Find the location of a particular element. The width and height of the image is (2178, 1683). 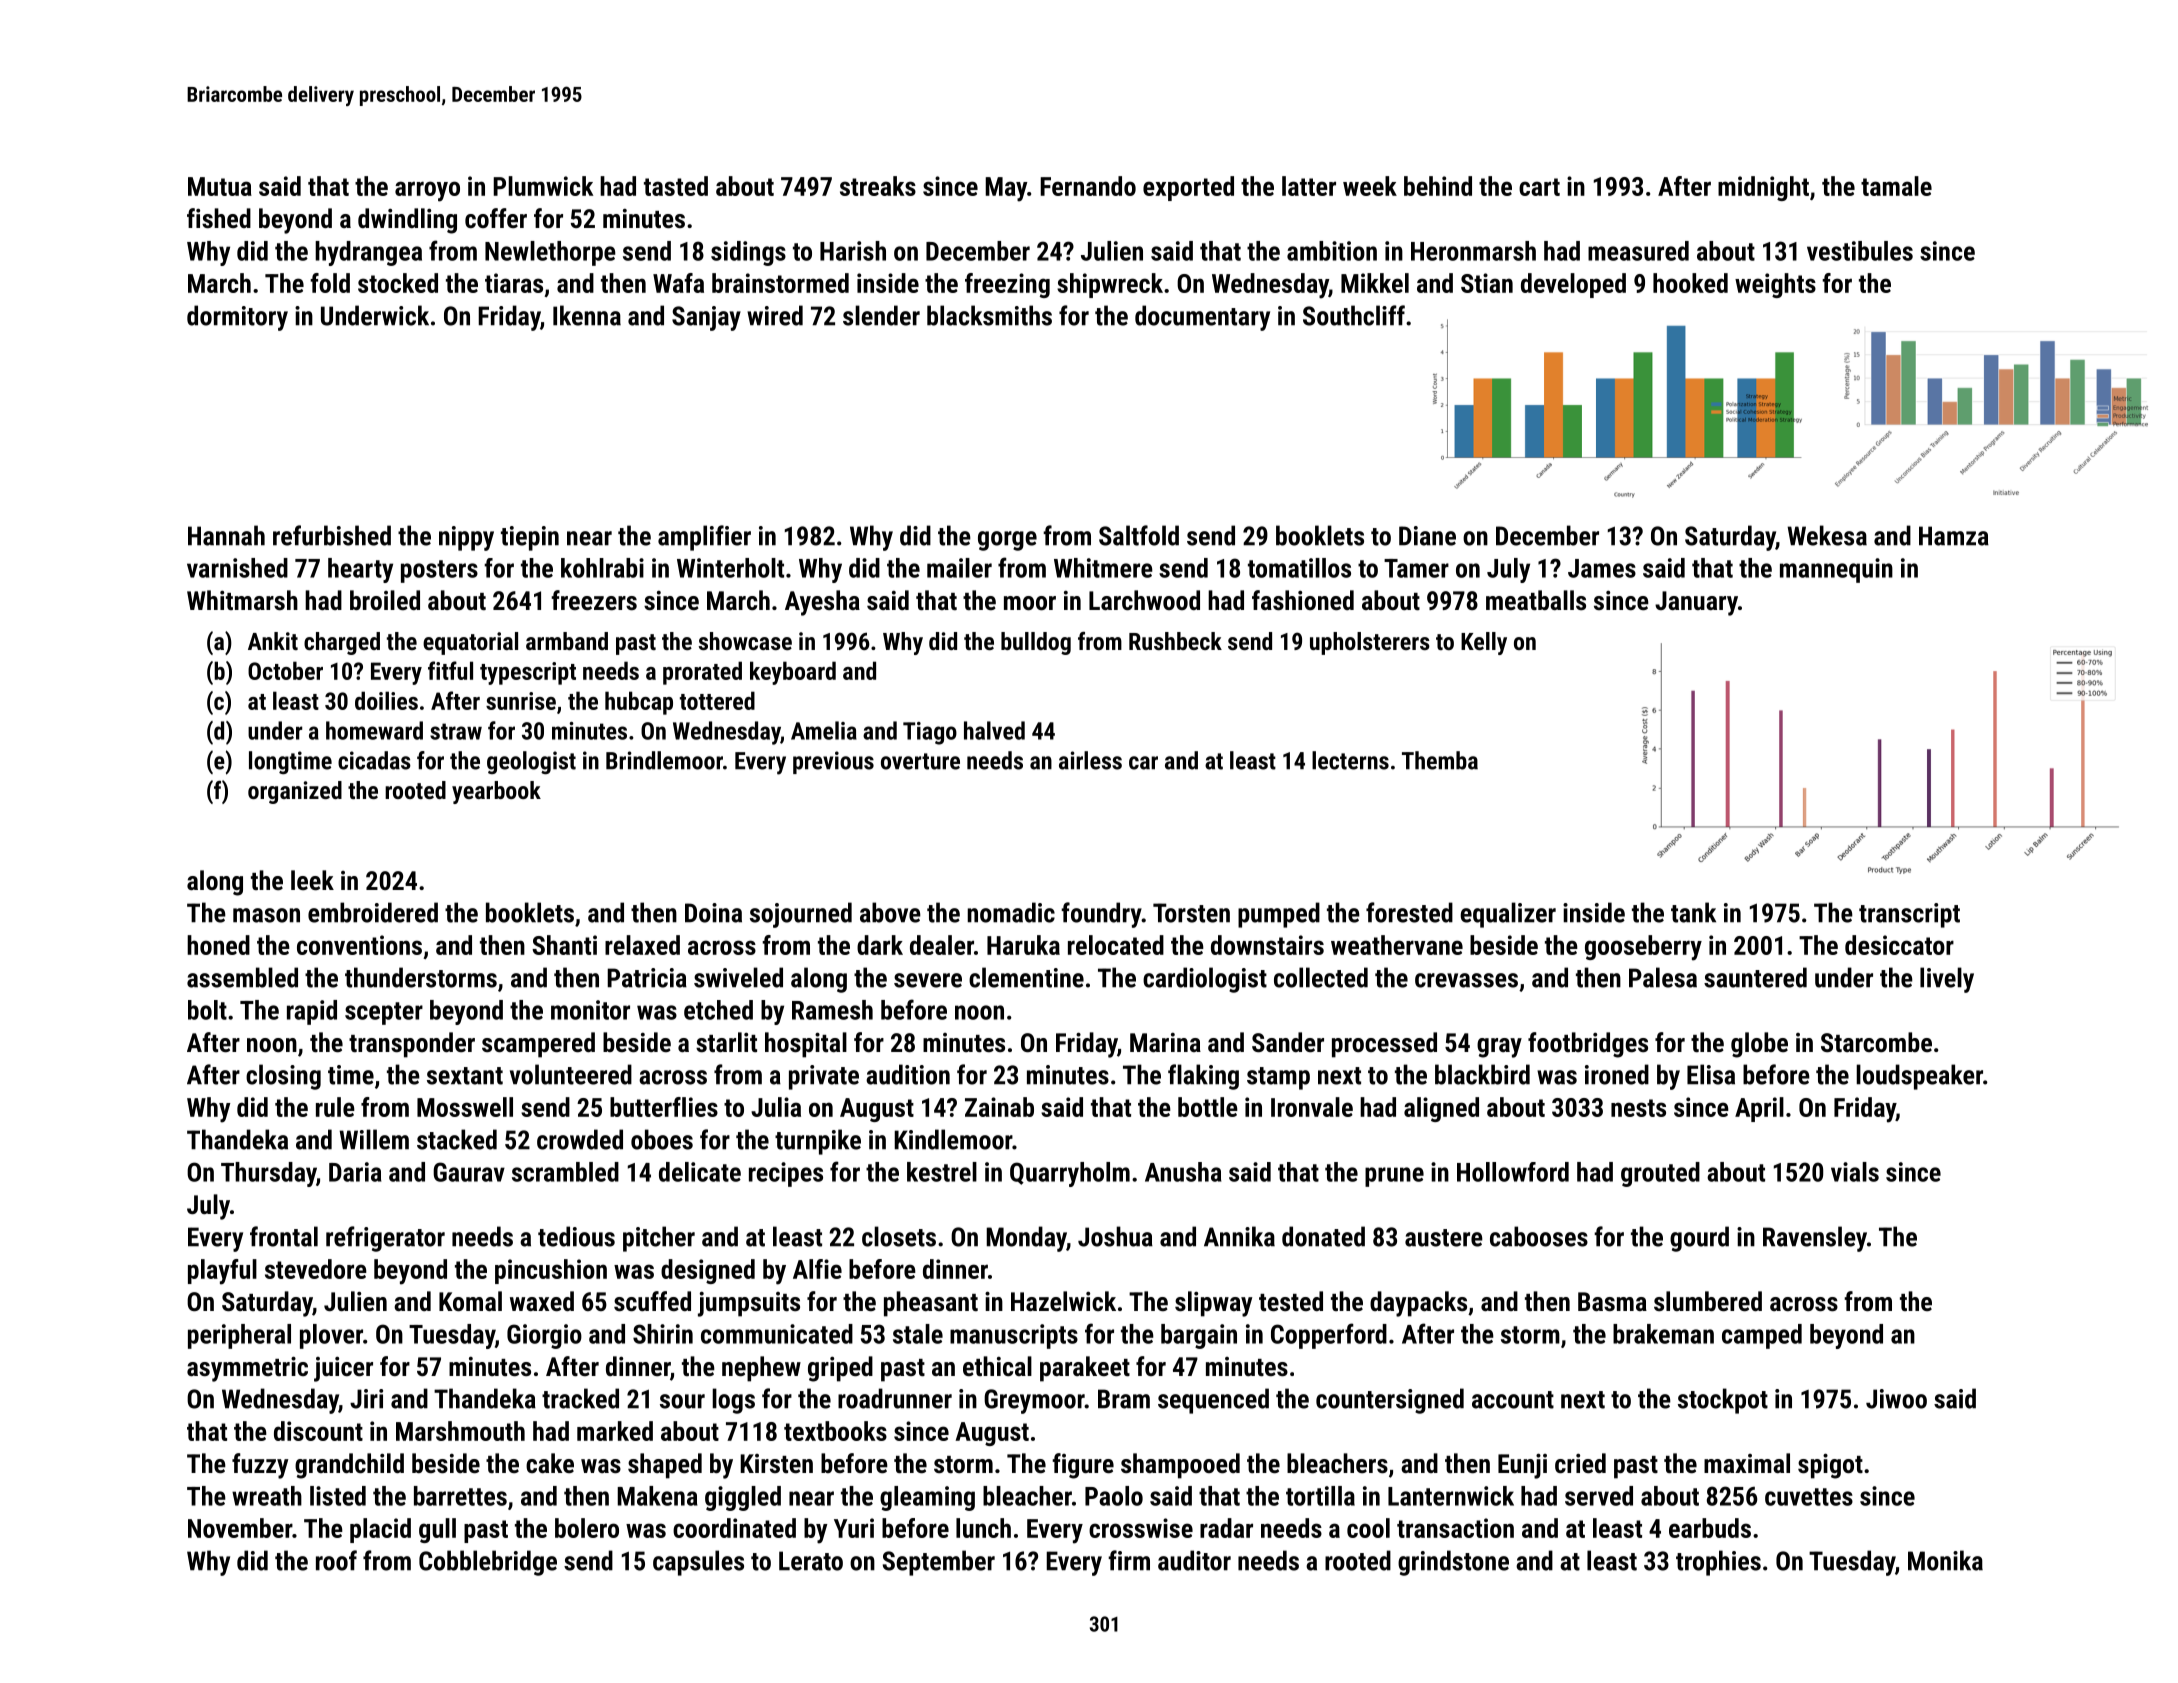

Whitmere is located at coordinates (1103, 568).
